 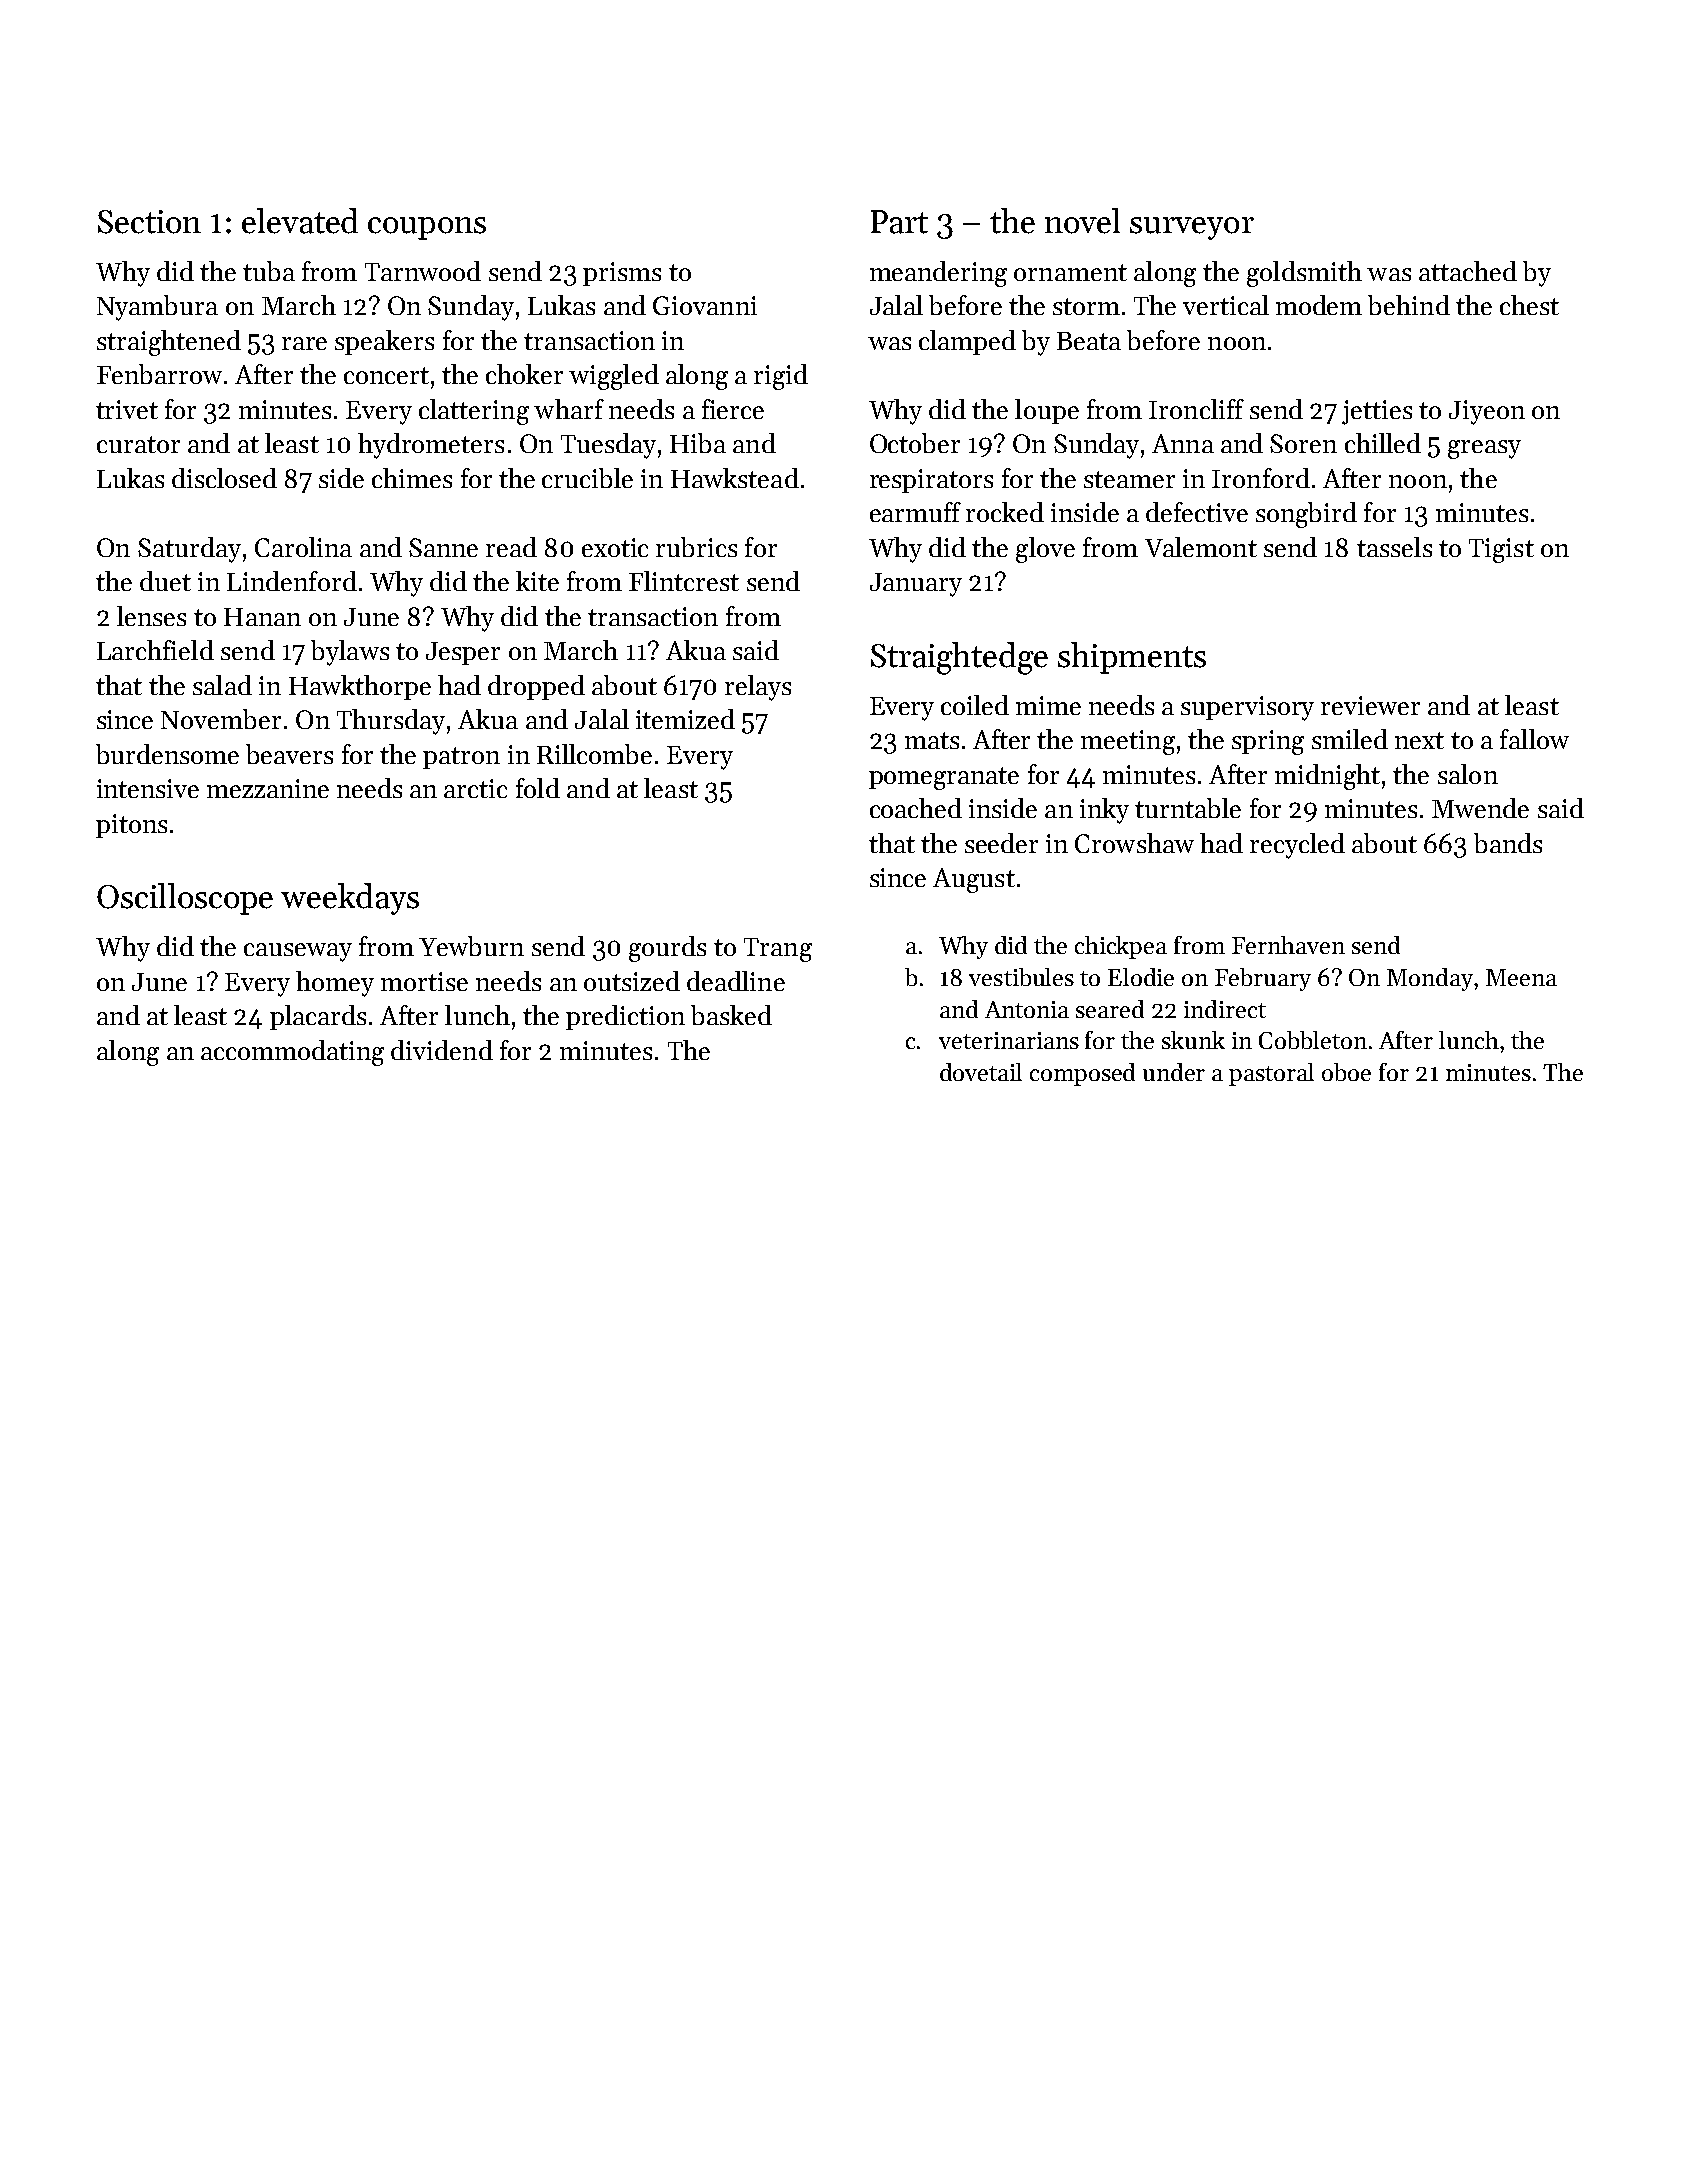 I want to click on relays, so click(x=758, y=688).
